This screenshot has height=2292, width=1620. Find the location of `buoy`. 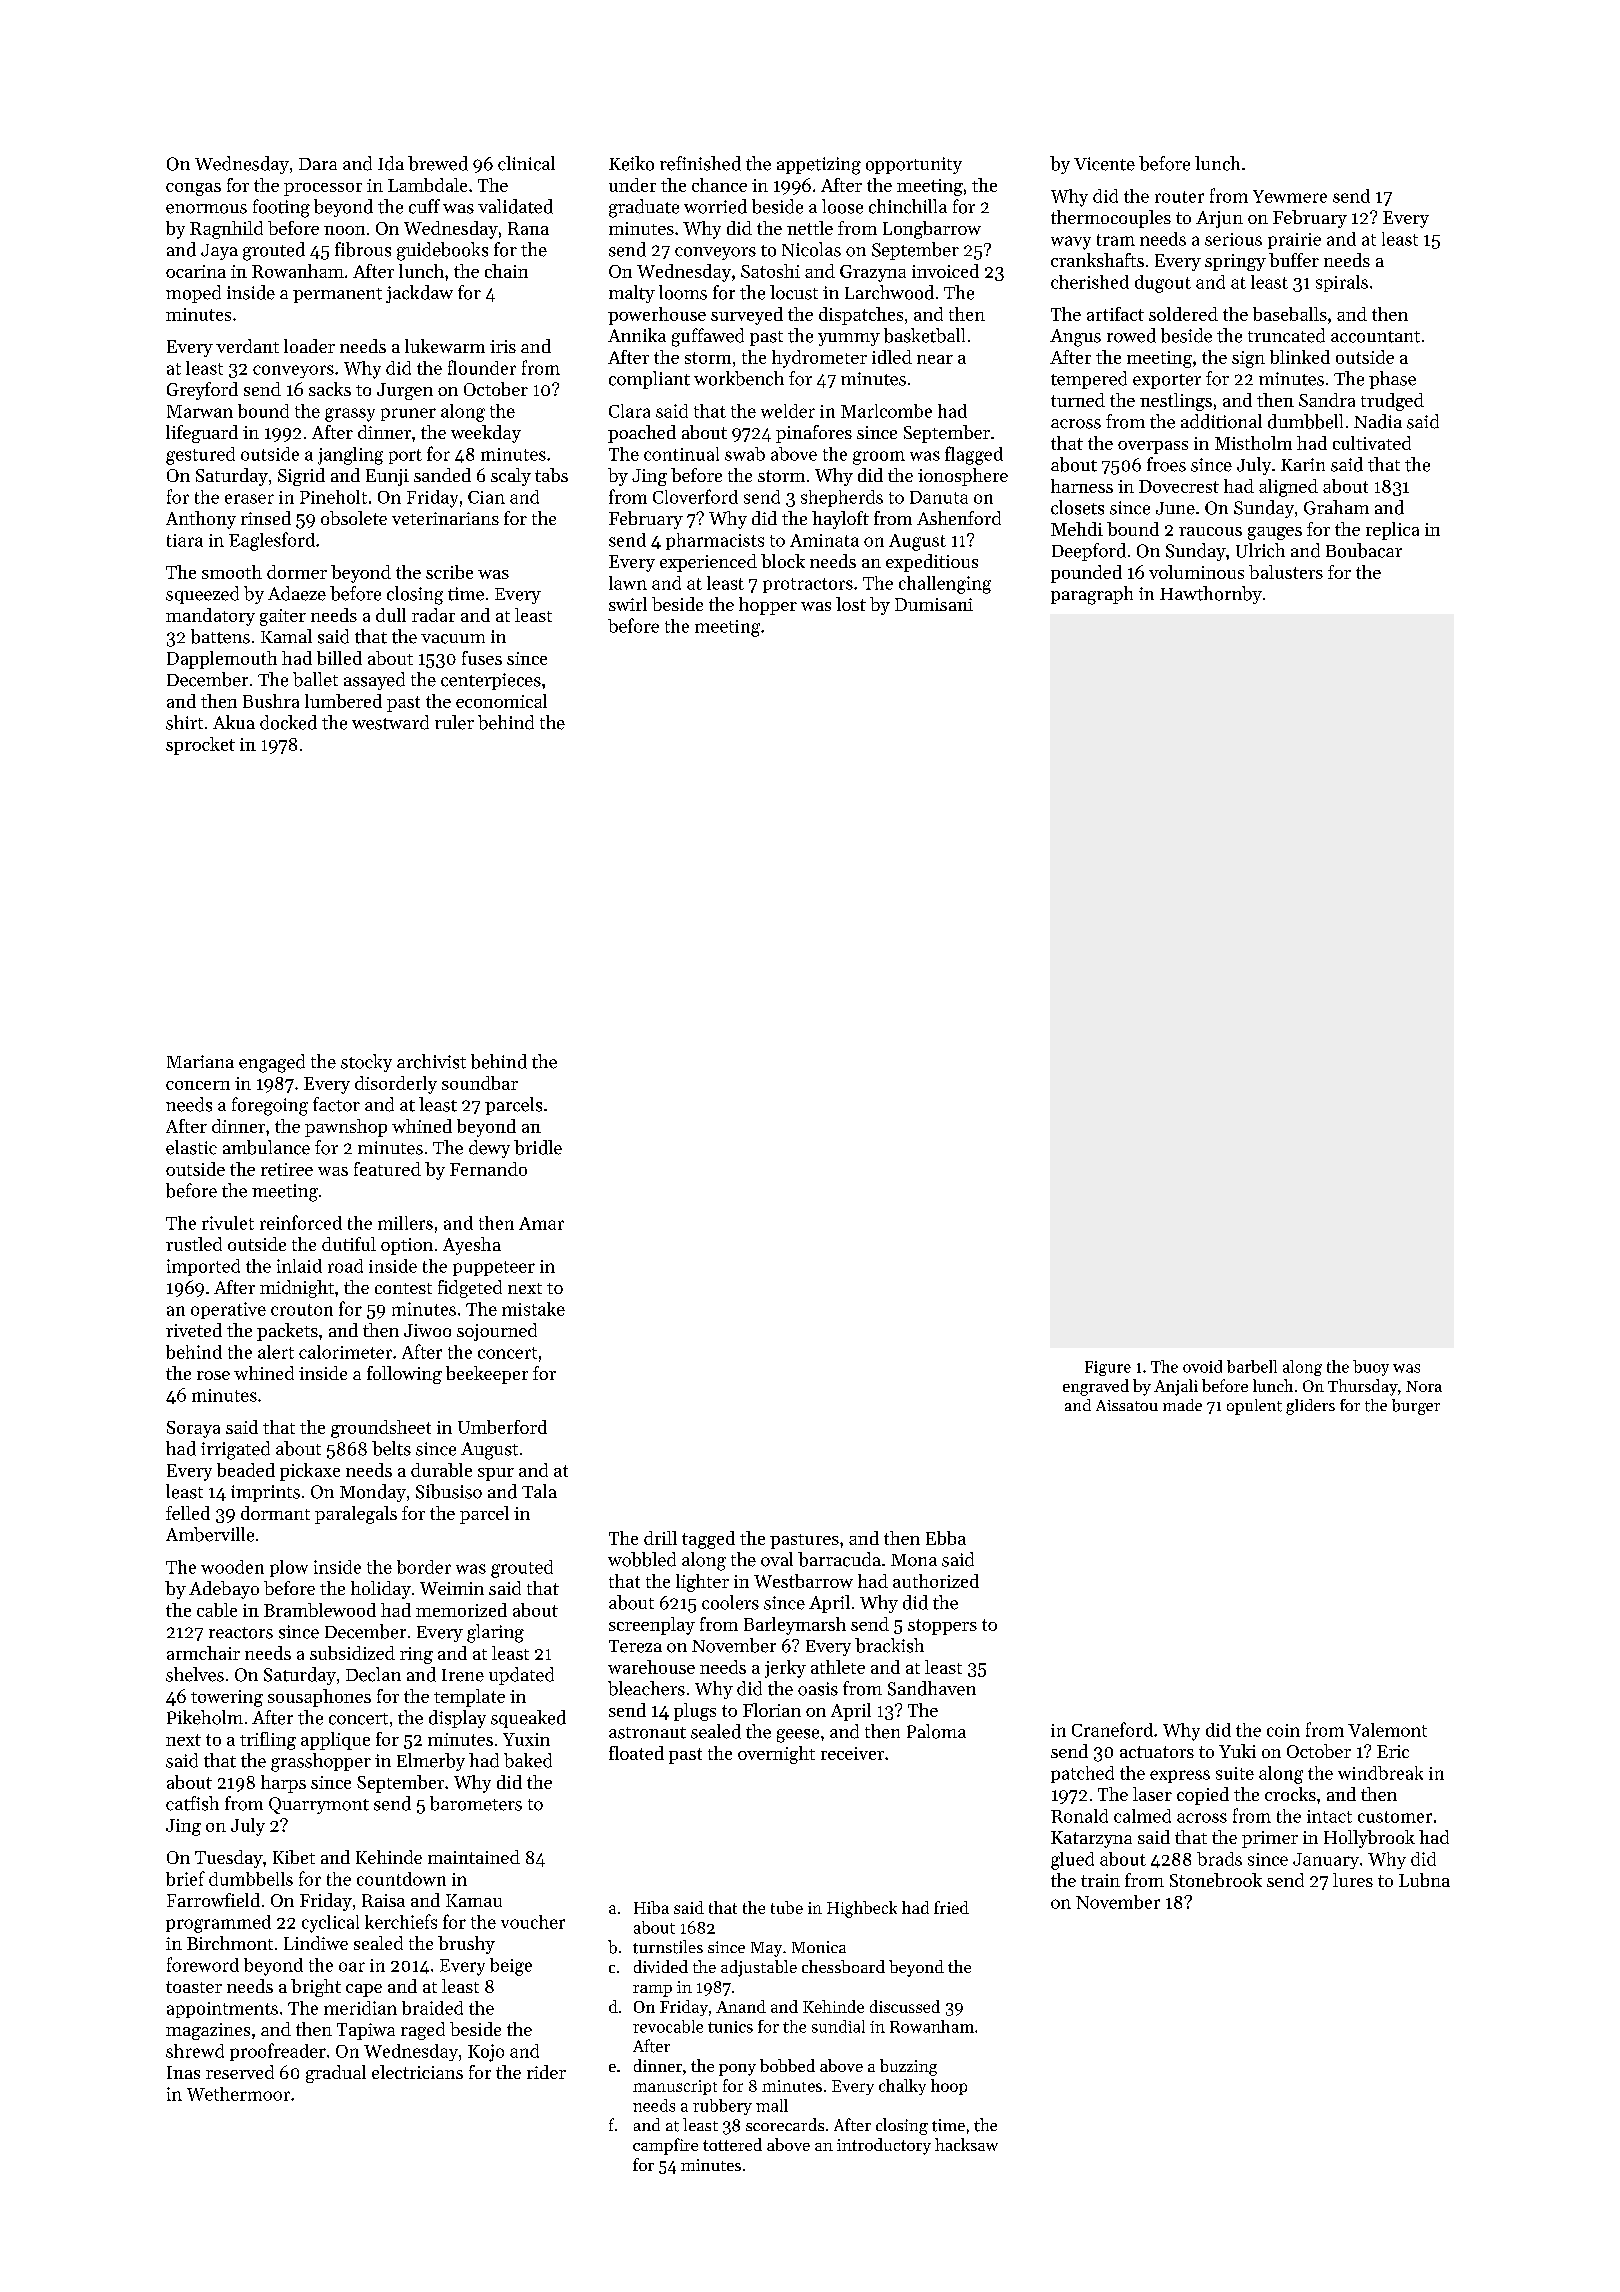

buoy is located at coordinates (1371, 1368).
